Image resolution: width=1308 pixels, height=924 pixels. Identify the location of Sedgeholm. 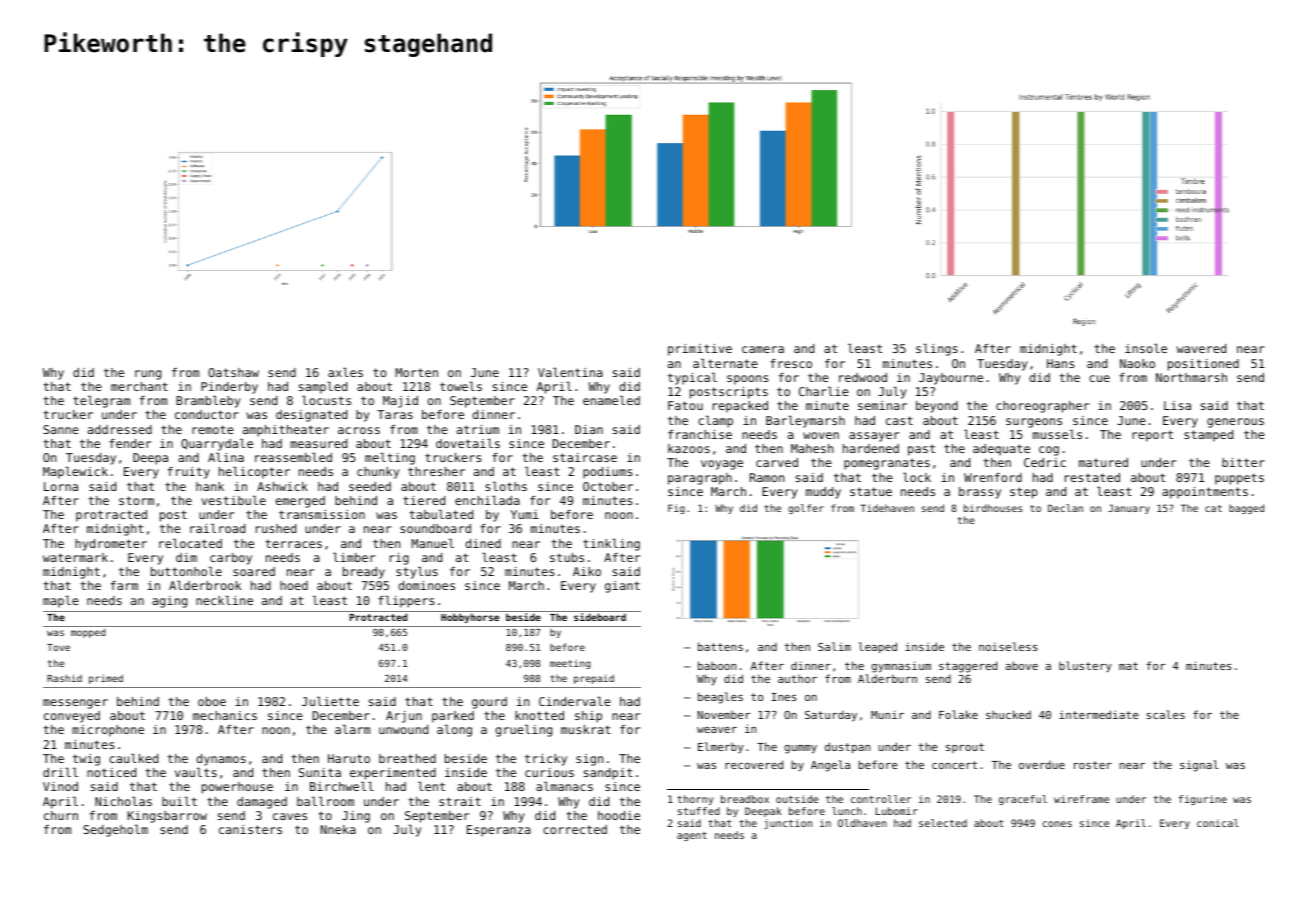
(115, 830).
